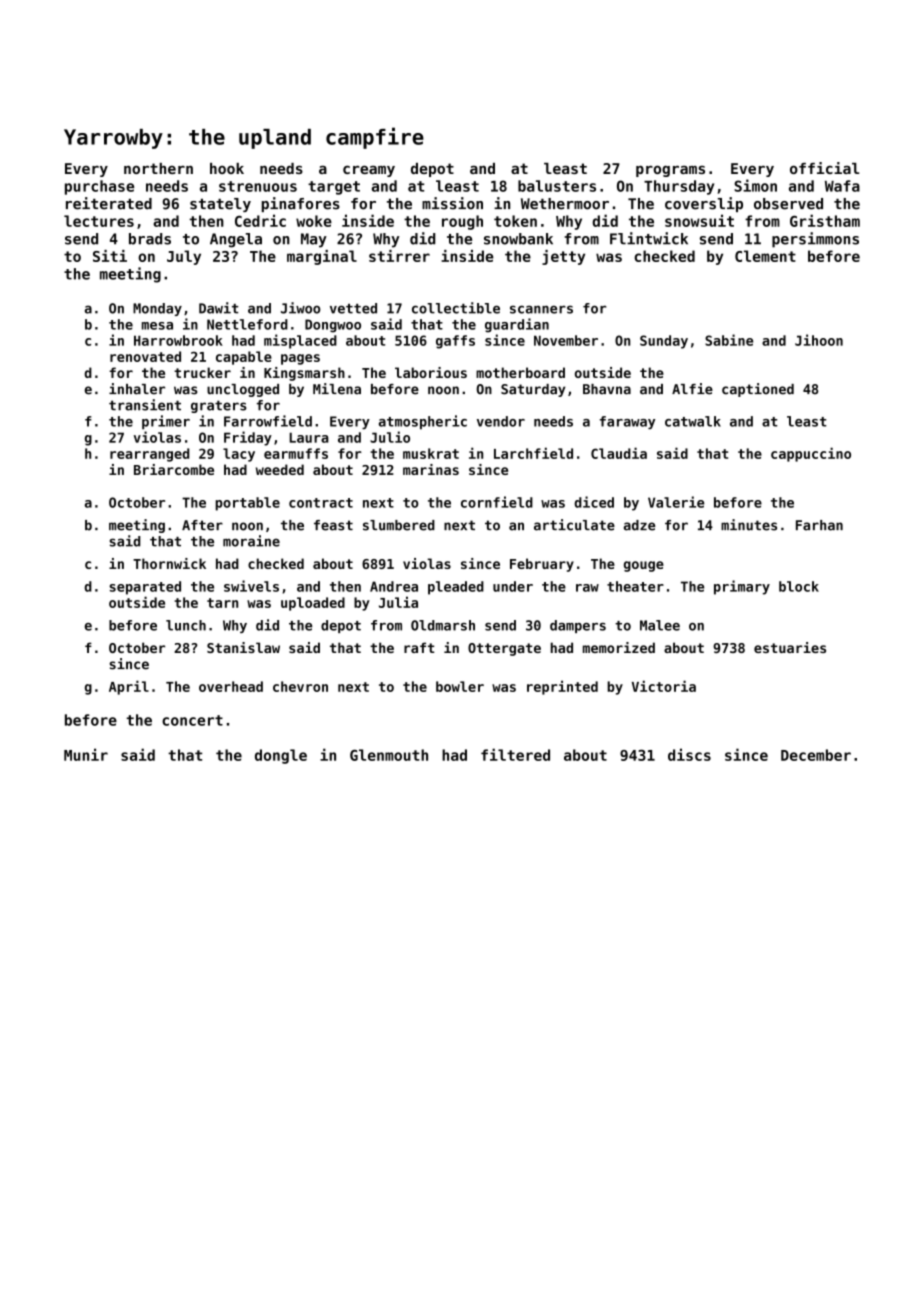 The width and height of the image is (924, 1308). I want to click on balusters, so click(557, 186).
